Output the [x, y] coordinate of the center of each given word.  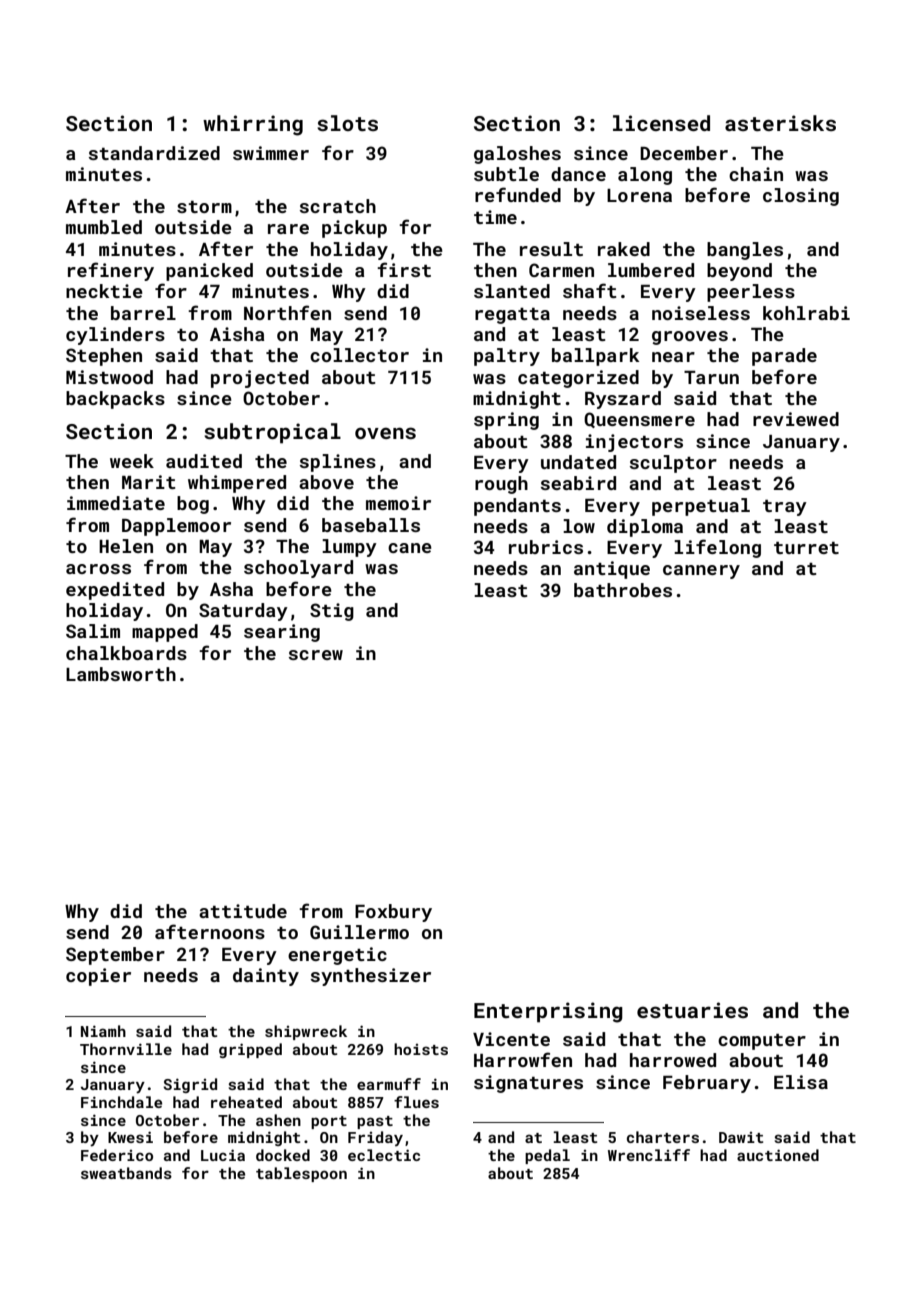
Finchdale [121, 1102]
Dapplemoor [176, 527]
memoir [398, 503]
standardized [154, 153]
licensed [661, 123]
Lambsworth [121, 674]
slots [347, 123]
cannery [701, 572]
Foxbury [393, 913]
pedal [547, 1156]
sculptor [673, 464]
